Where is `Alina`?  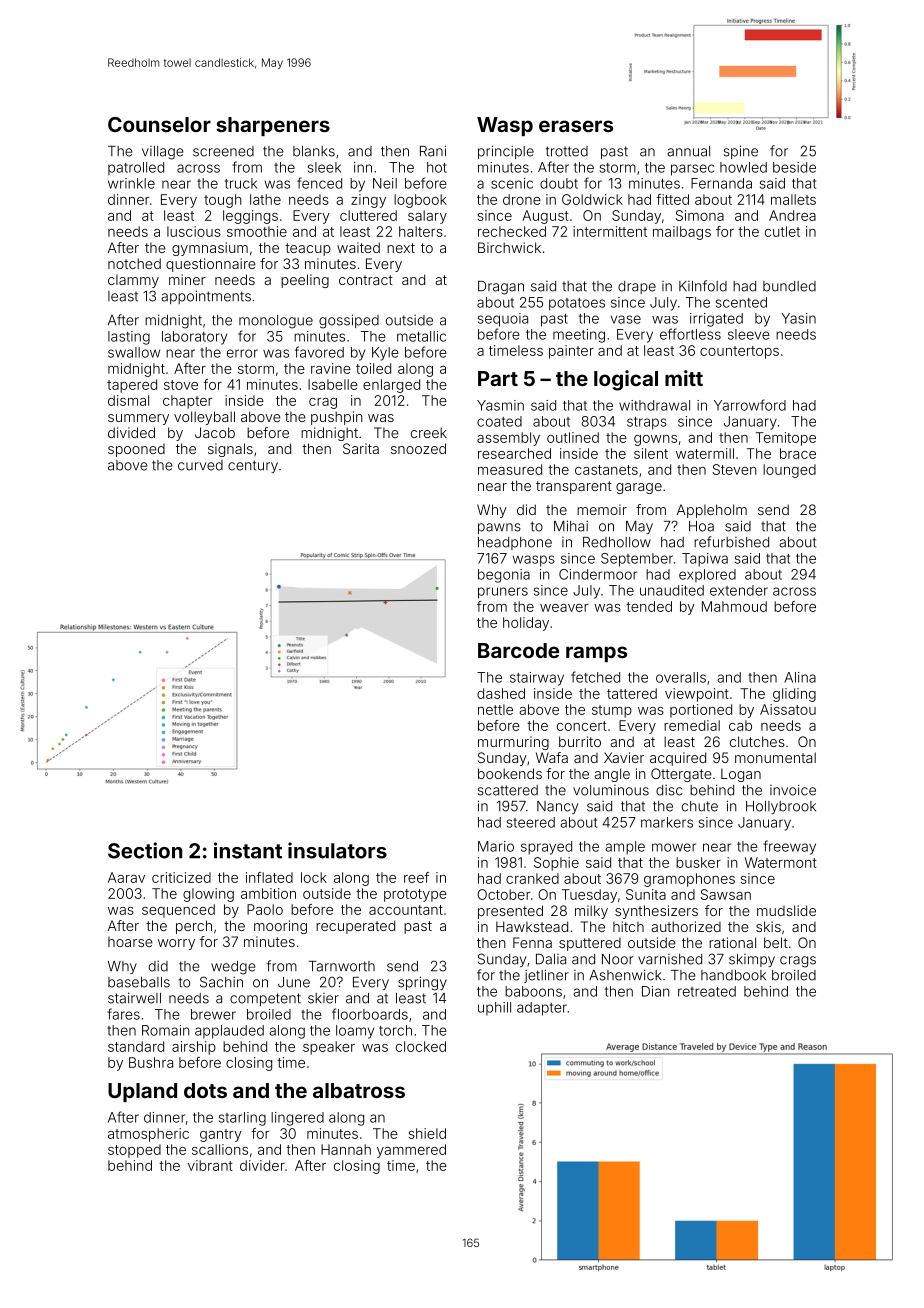 Alina is located at coordinates (800, 677).
